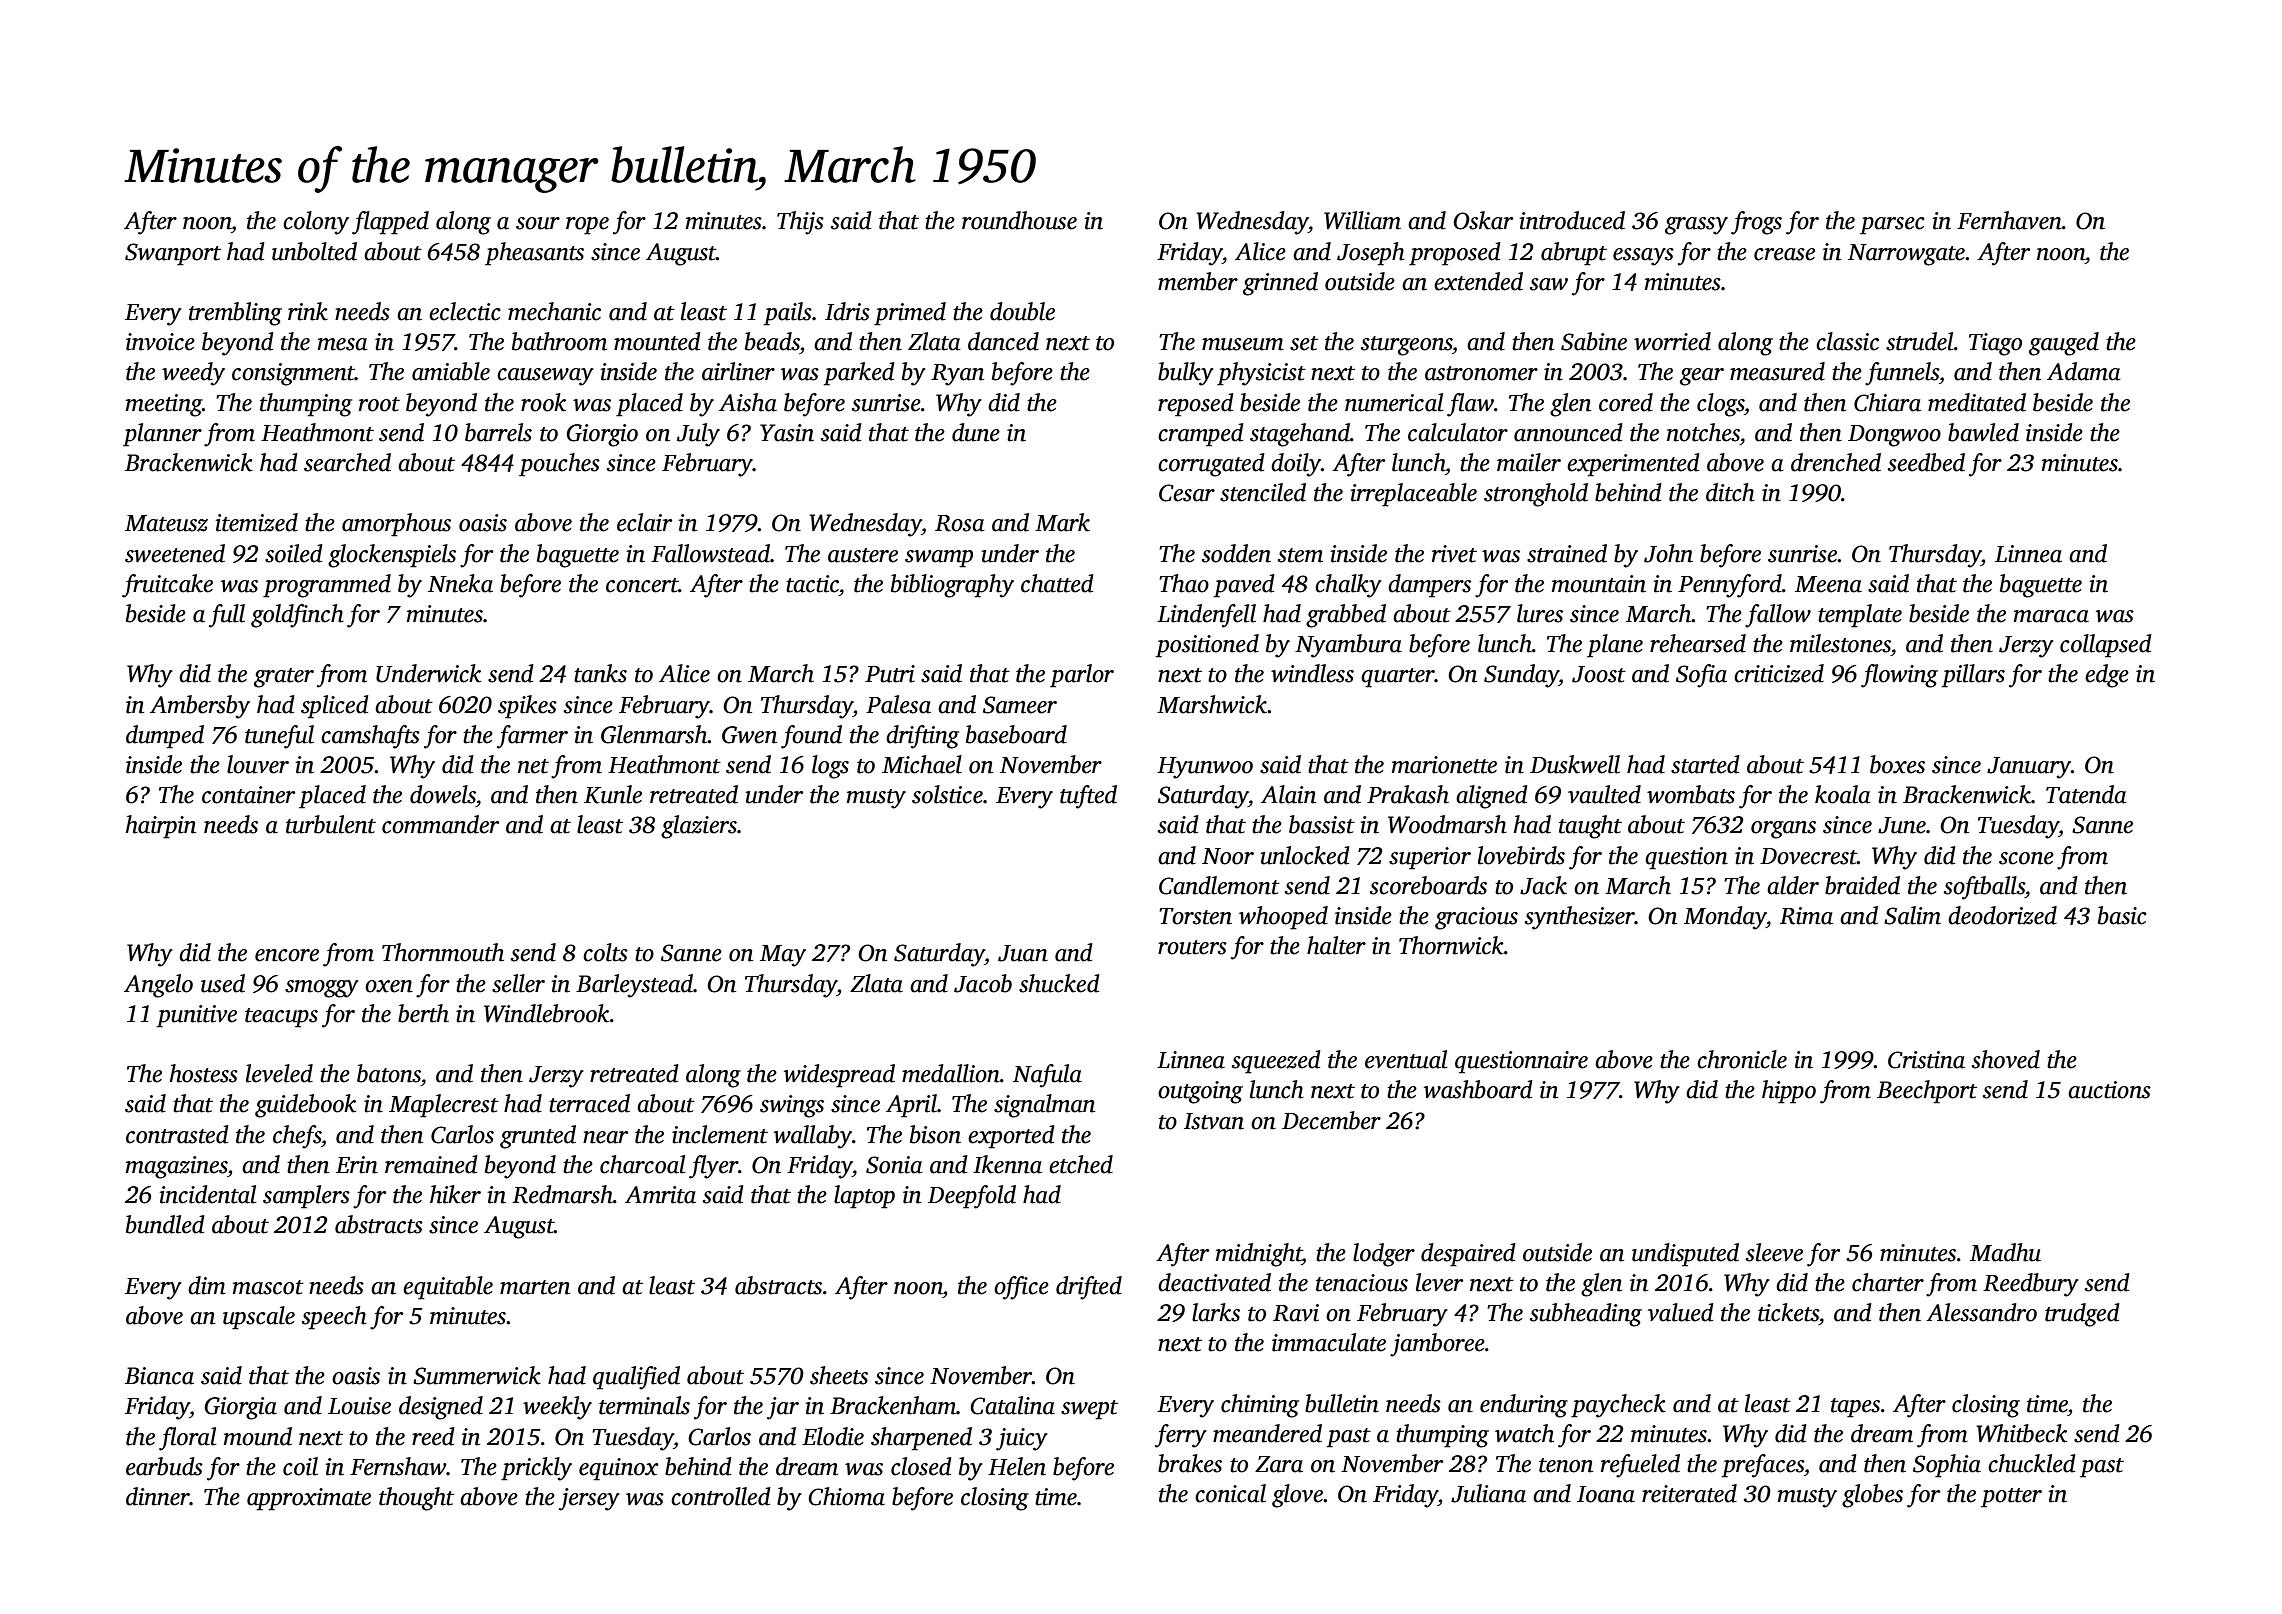  What do you see at coordinates (2051, 616) in the screenshot?
I see `maraca` at bounding box center [2051, 616].
